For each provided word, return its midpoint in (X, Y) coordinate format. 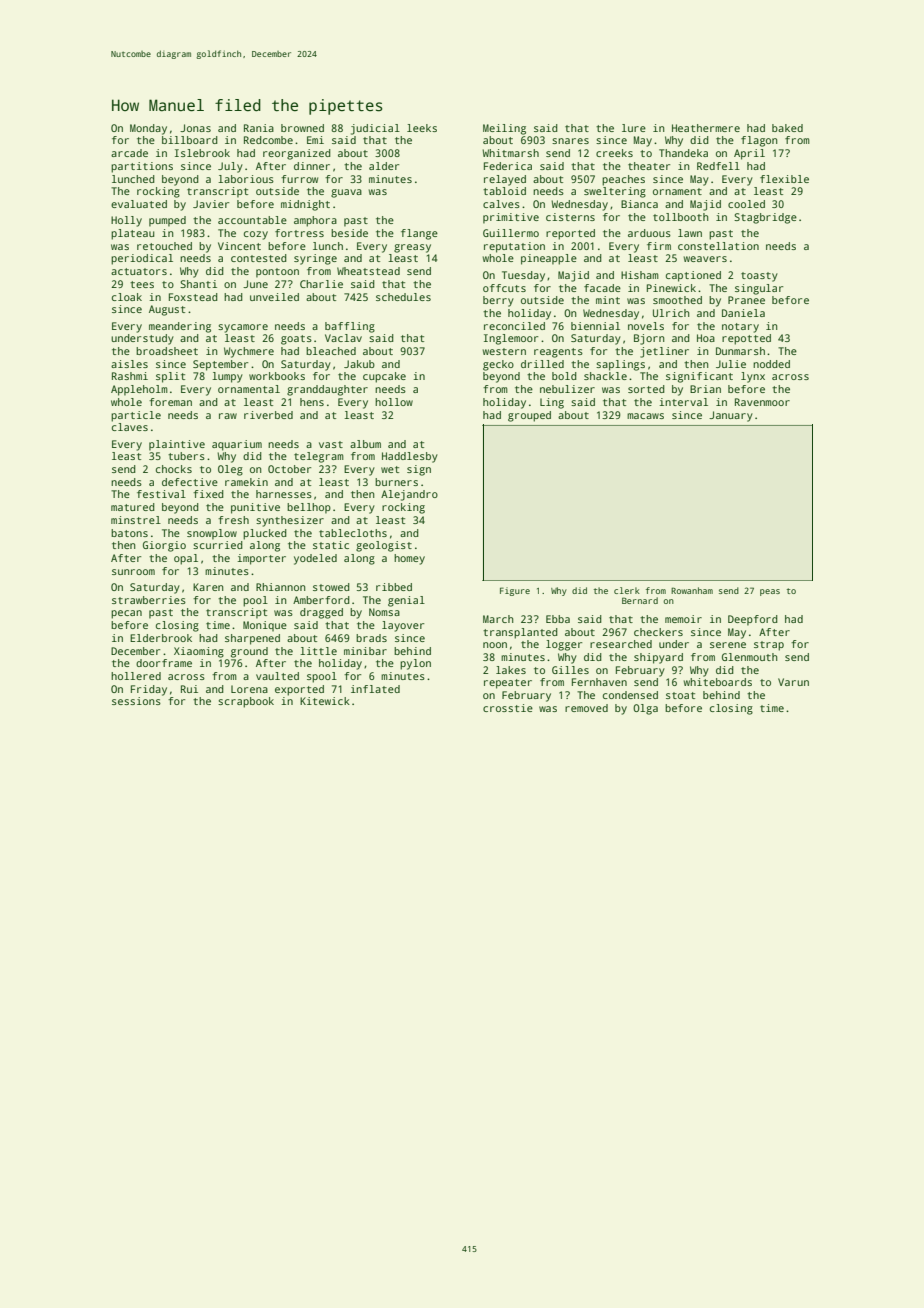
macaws (645, 416)
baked (787, 128)
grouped (529, 416)
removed (586, 708)
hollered (136, 676)
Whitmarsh (510, 153)
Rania (259, 128)
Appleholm (139, 390)
